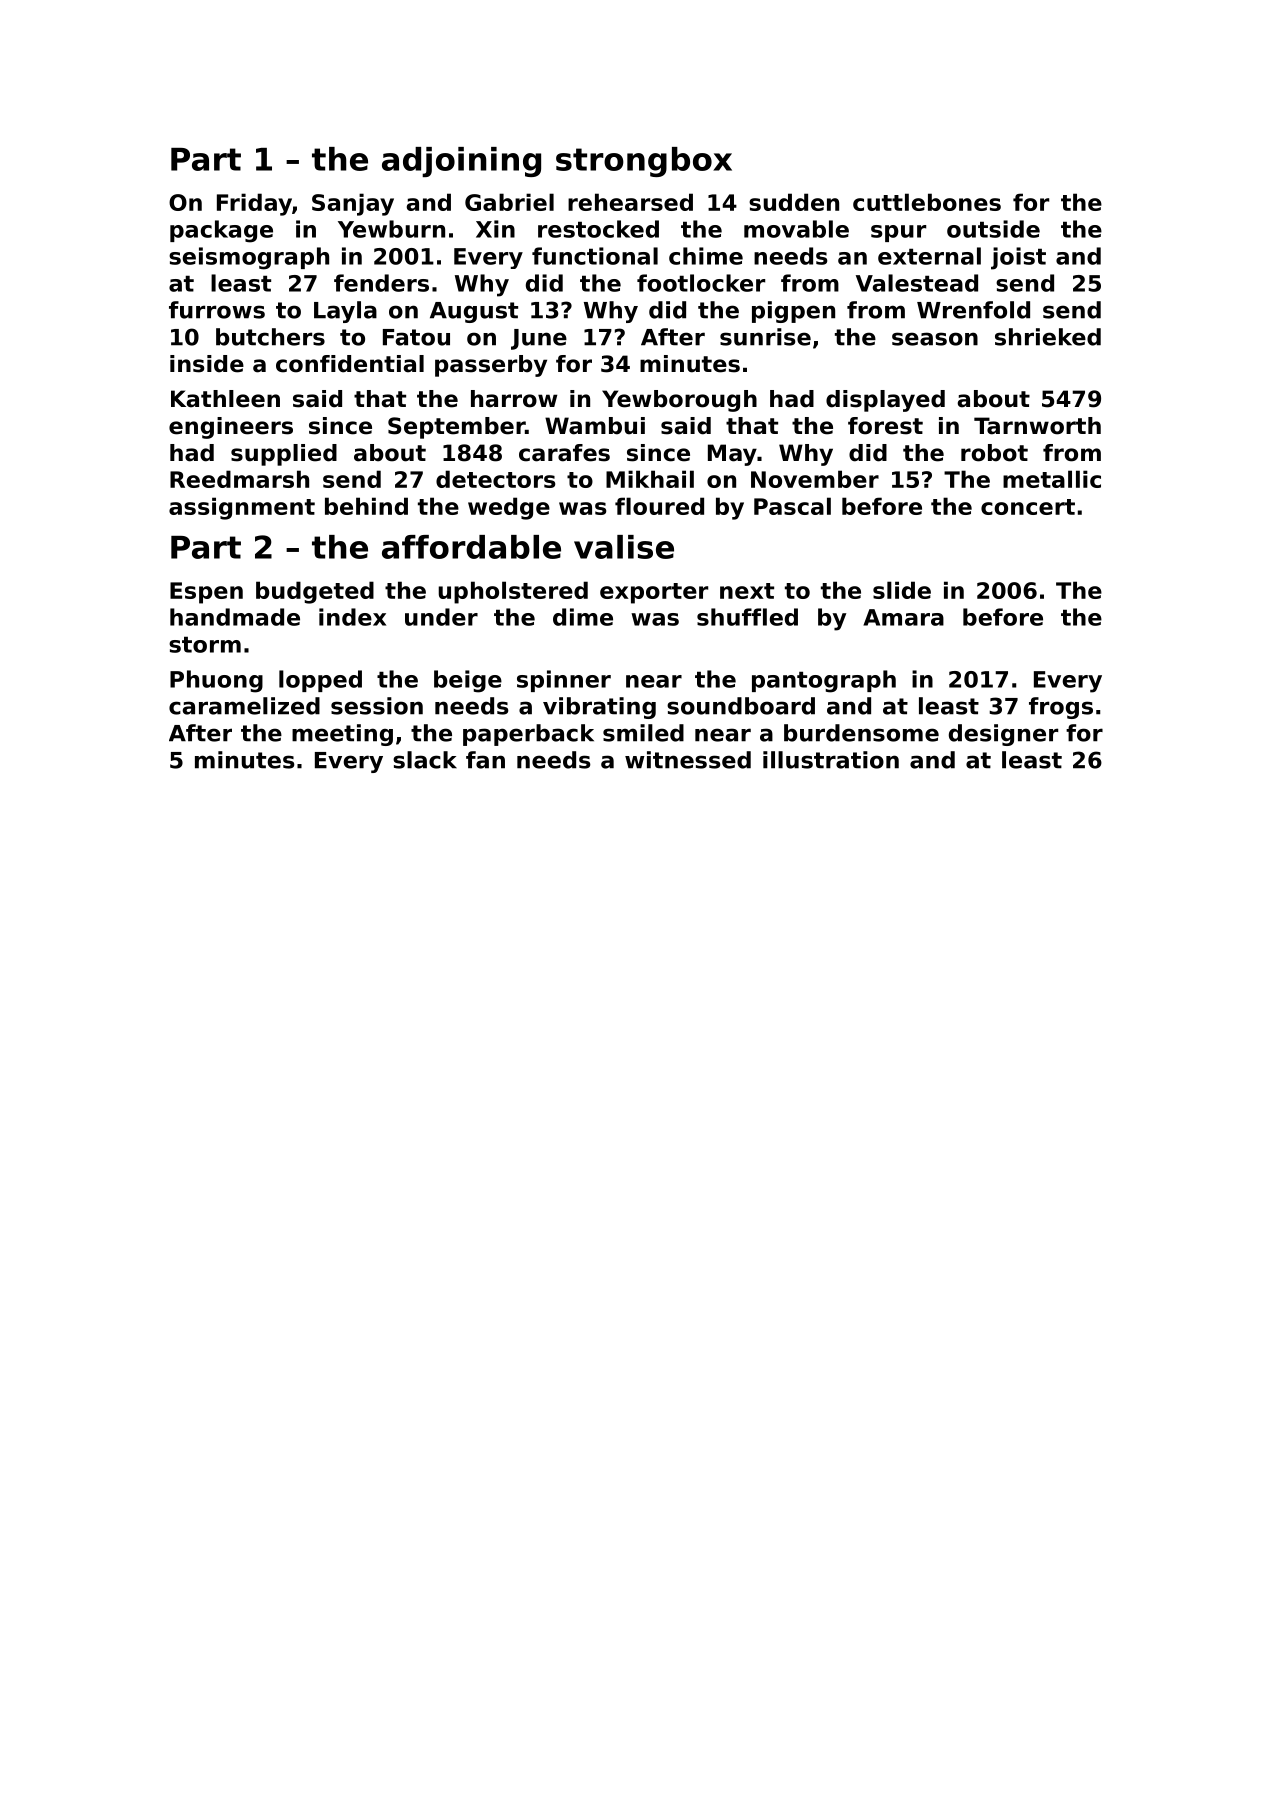 This page has width=1271, height=1798. What do you see at coordinates (1003, 735) in the page?
I see `designer` at bounding box center [1003, 735].
